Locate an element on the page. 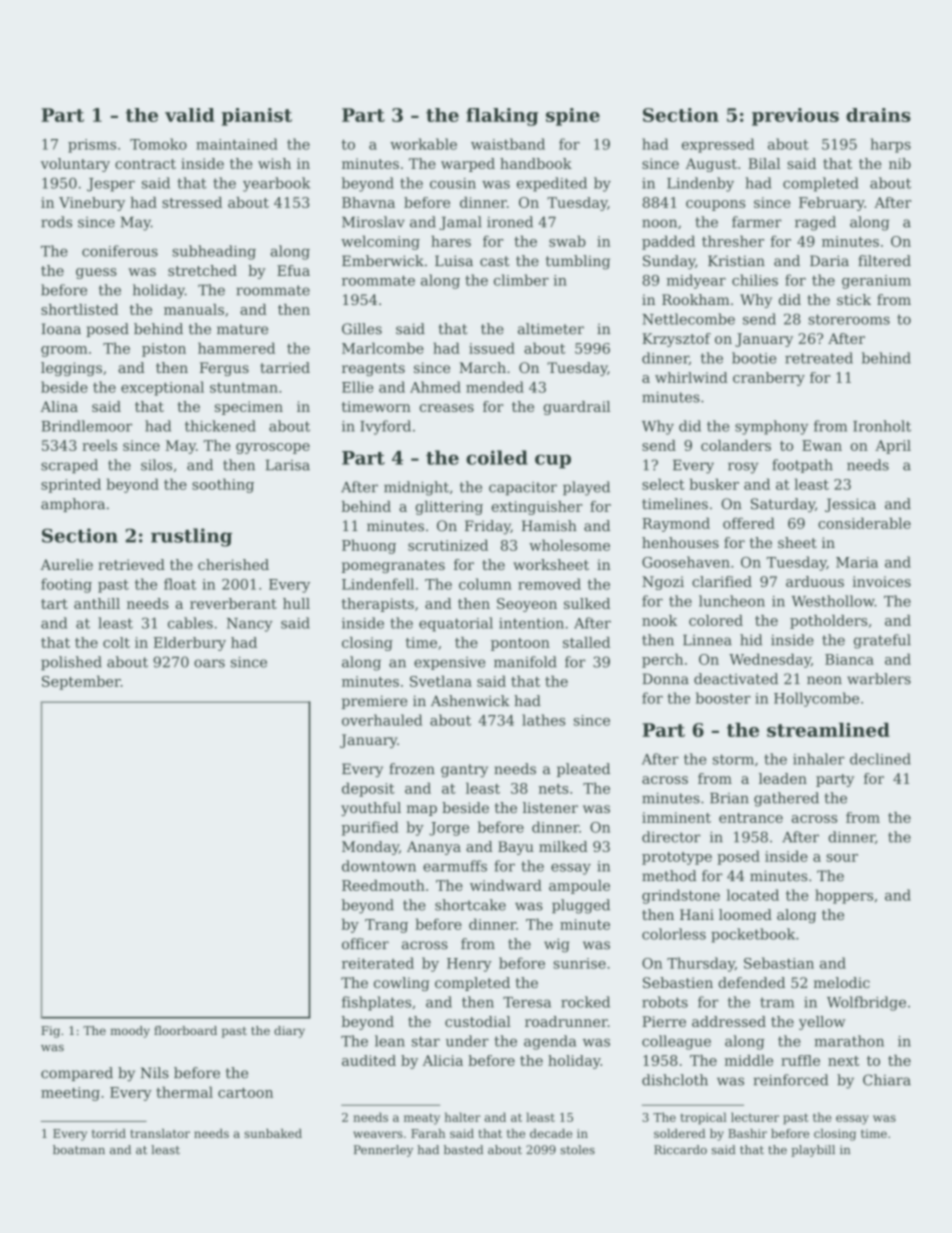  Marlcombe is located at coordinates (383, 348).
